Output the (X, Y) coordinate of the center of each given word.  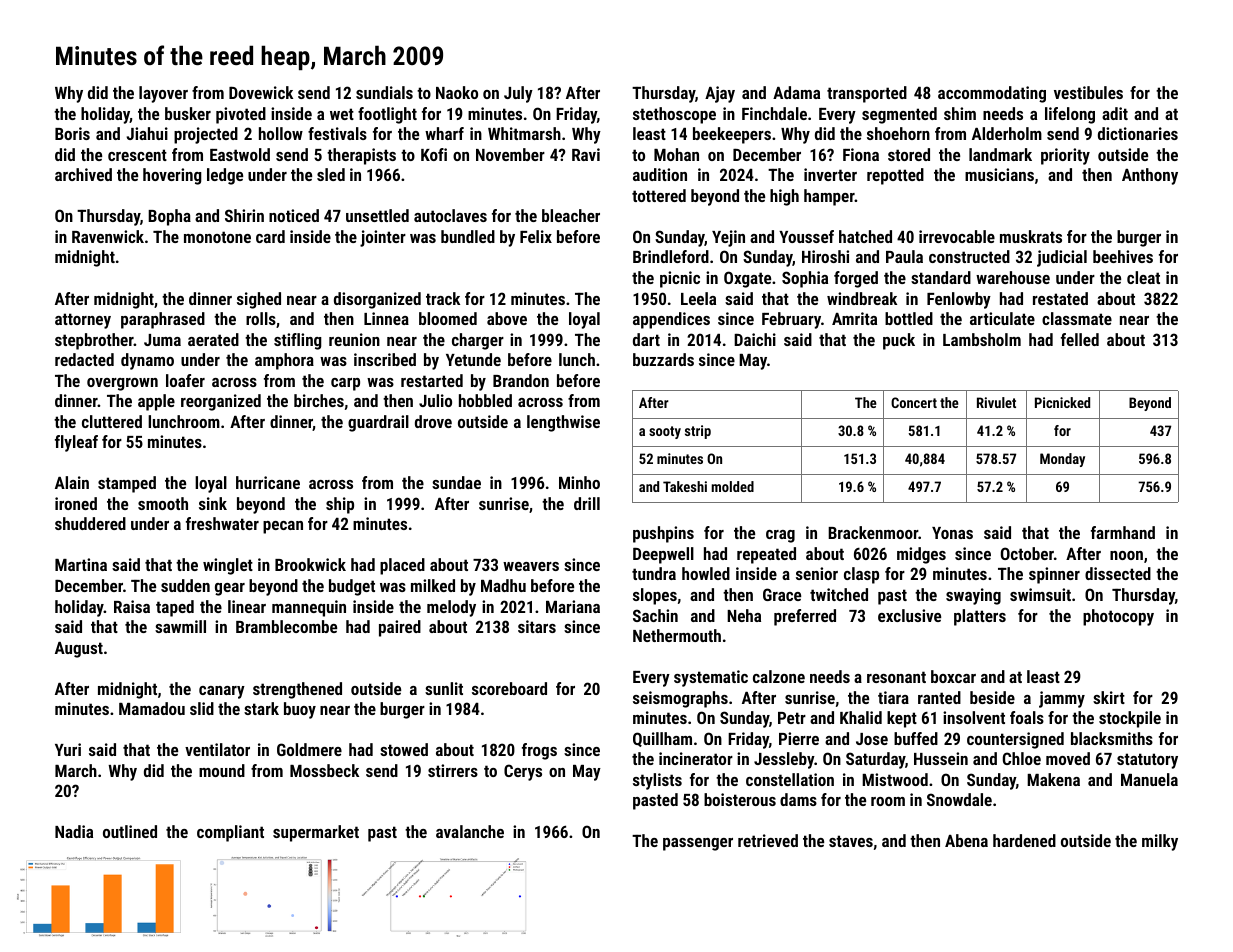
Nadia (74, 831)
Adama (796, 92)
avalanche (470, 831)
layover (163, 94)
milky (1160, 842)
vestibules (1088, 92)
